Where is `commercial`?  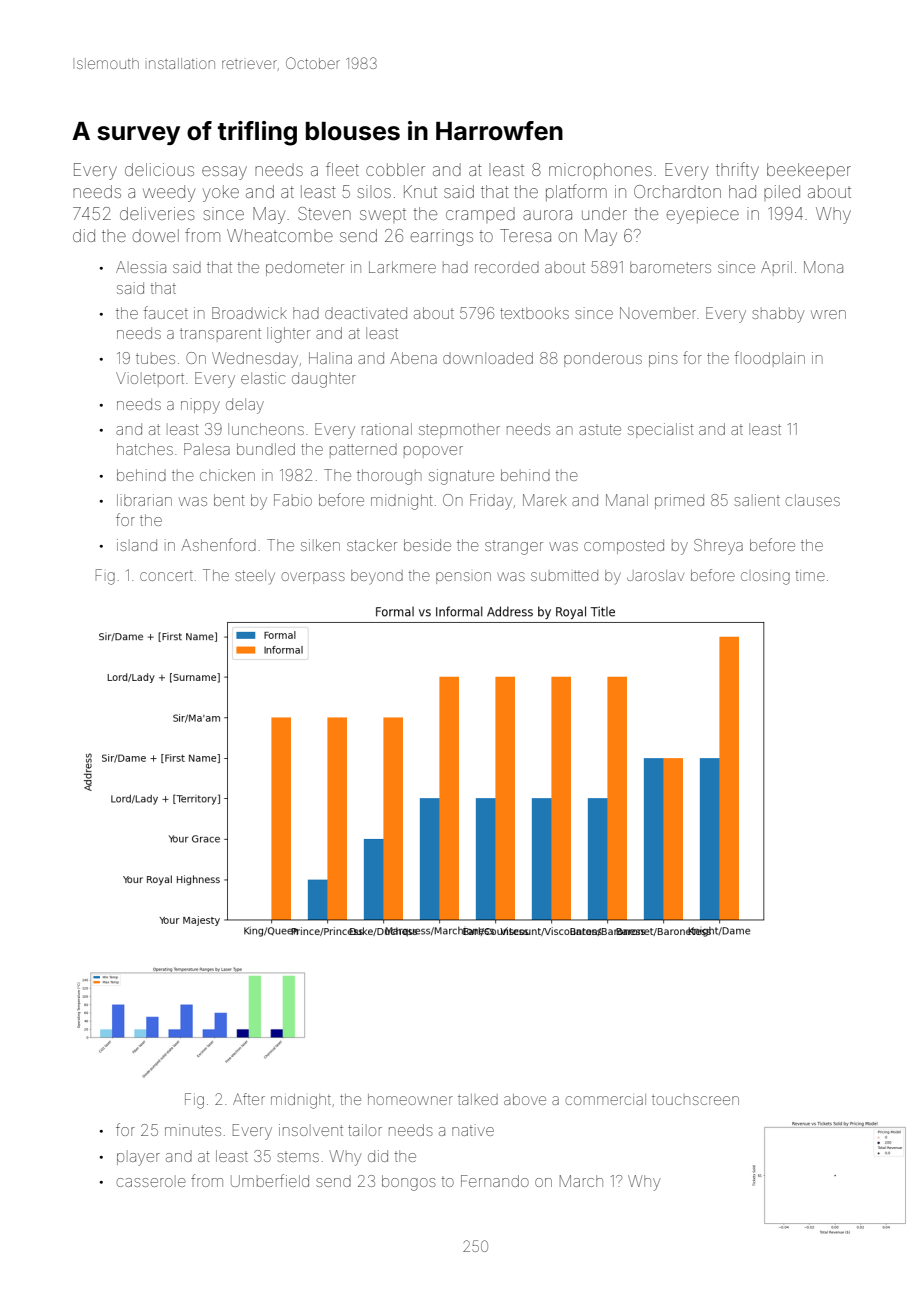
commercial is located at coordinates (606, 1099).
